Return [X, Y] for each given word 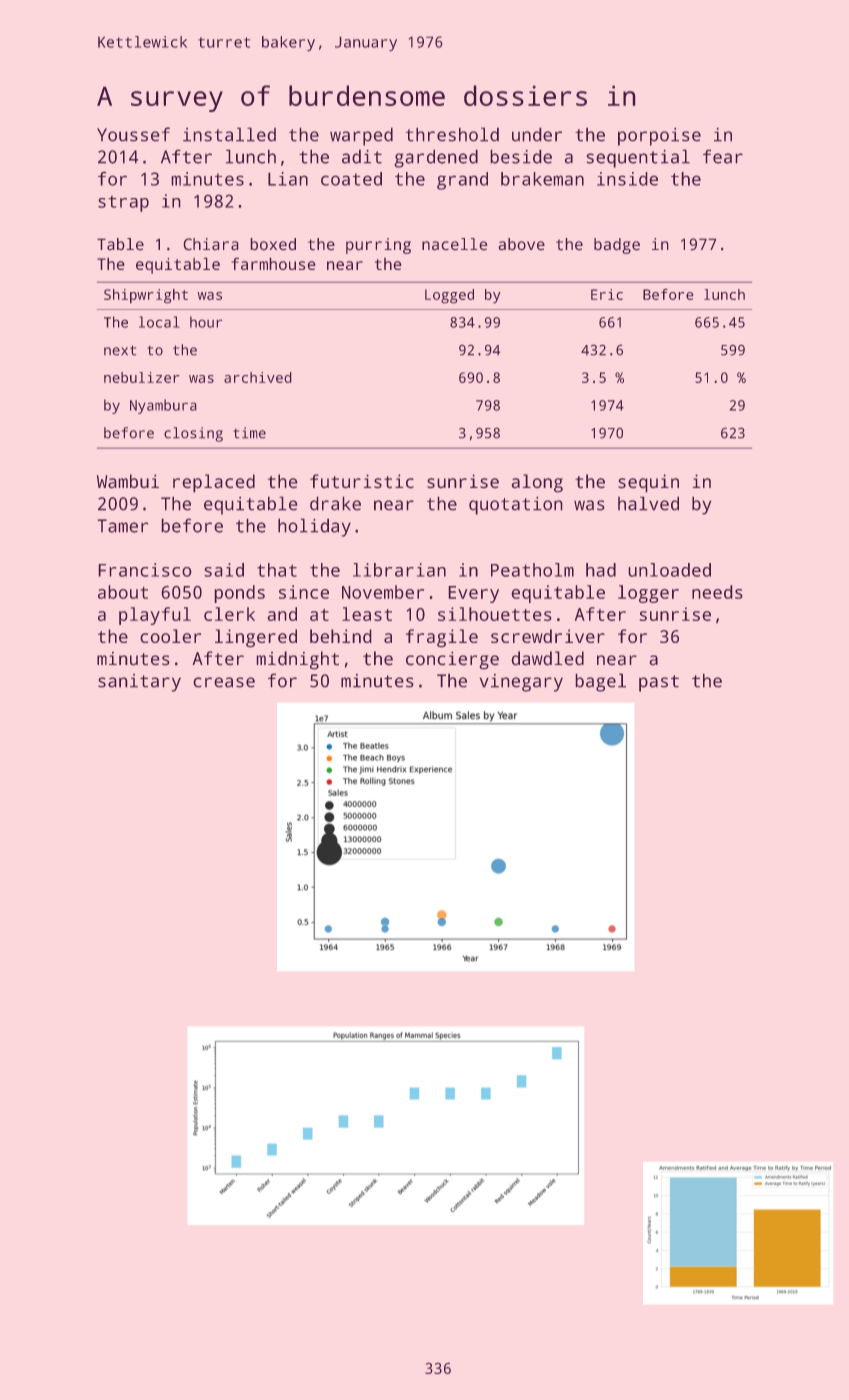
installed [229, 134]
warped [361, 137]
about [123, 592]
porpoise [659, 137]
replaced [214, 483]
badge [617, 246]
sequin [648, 483]
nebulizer [141, 377]
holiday [314, 528]
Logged [449, 296]
